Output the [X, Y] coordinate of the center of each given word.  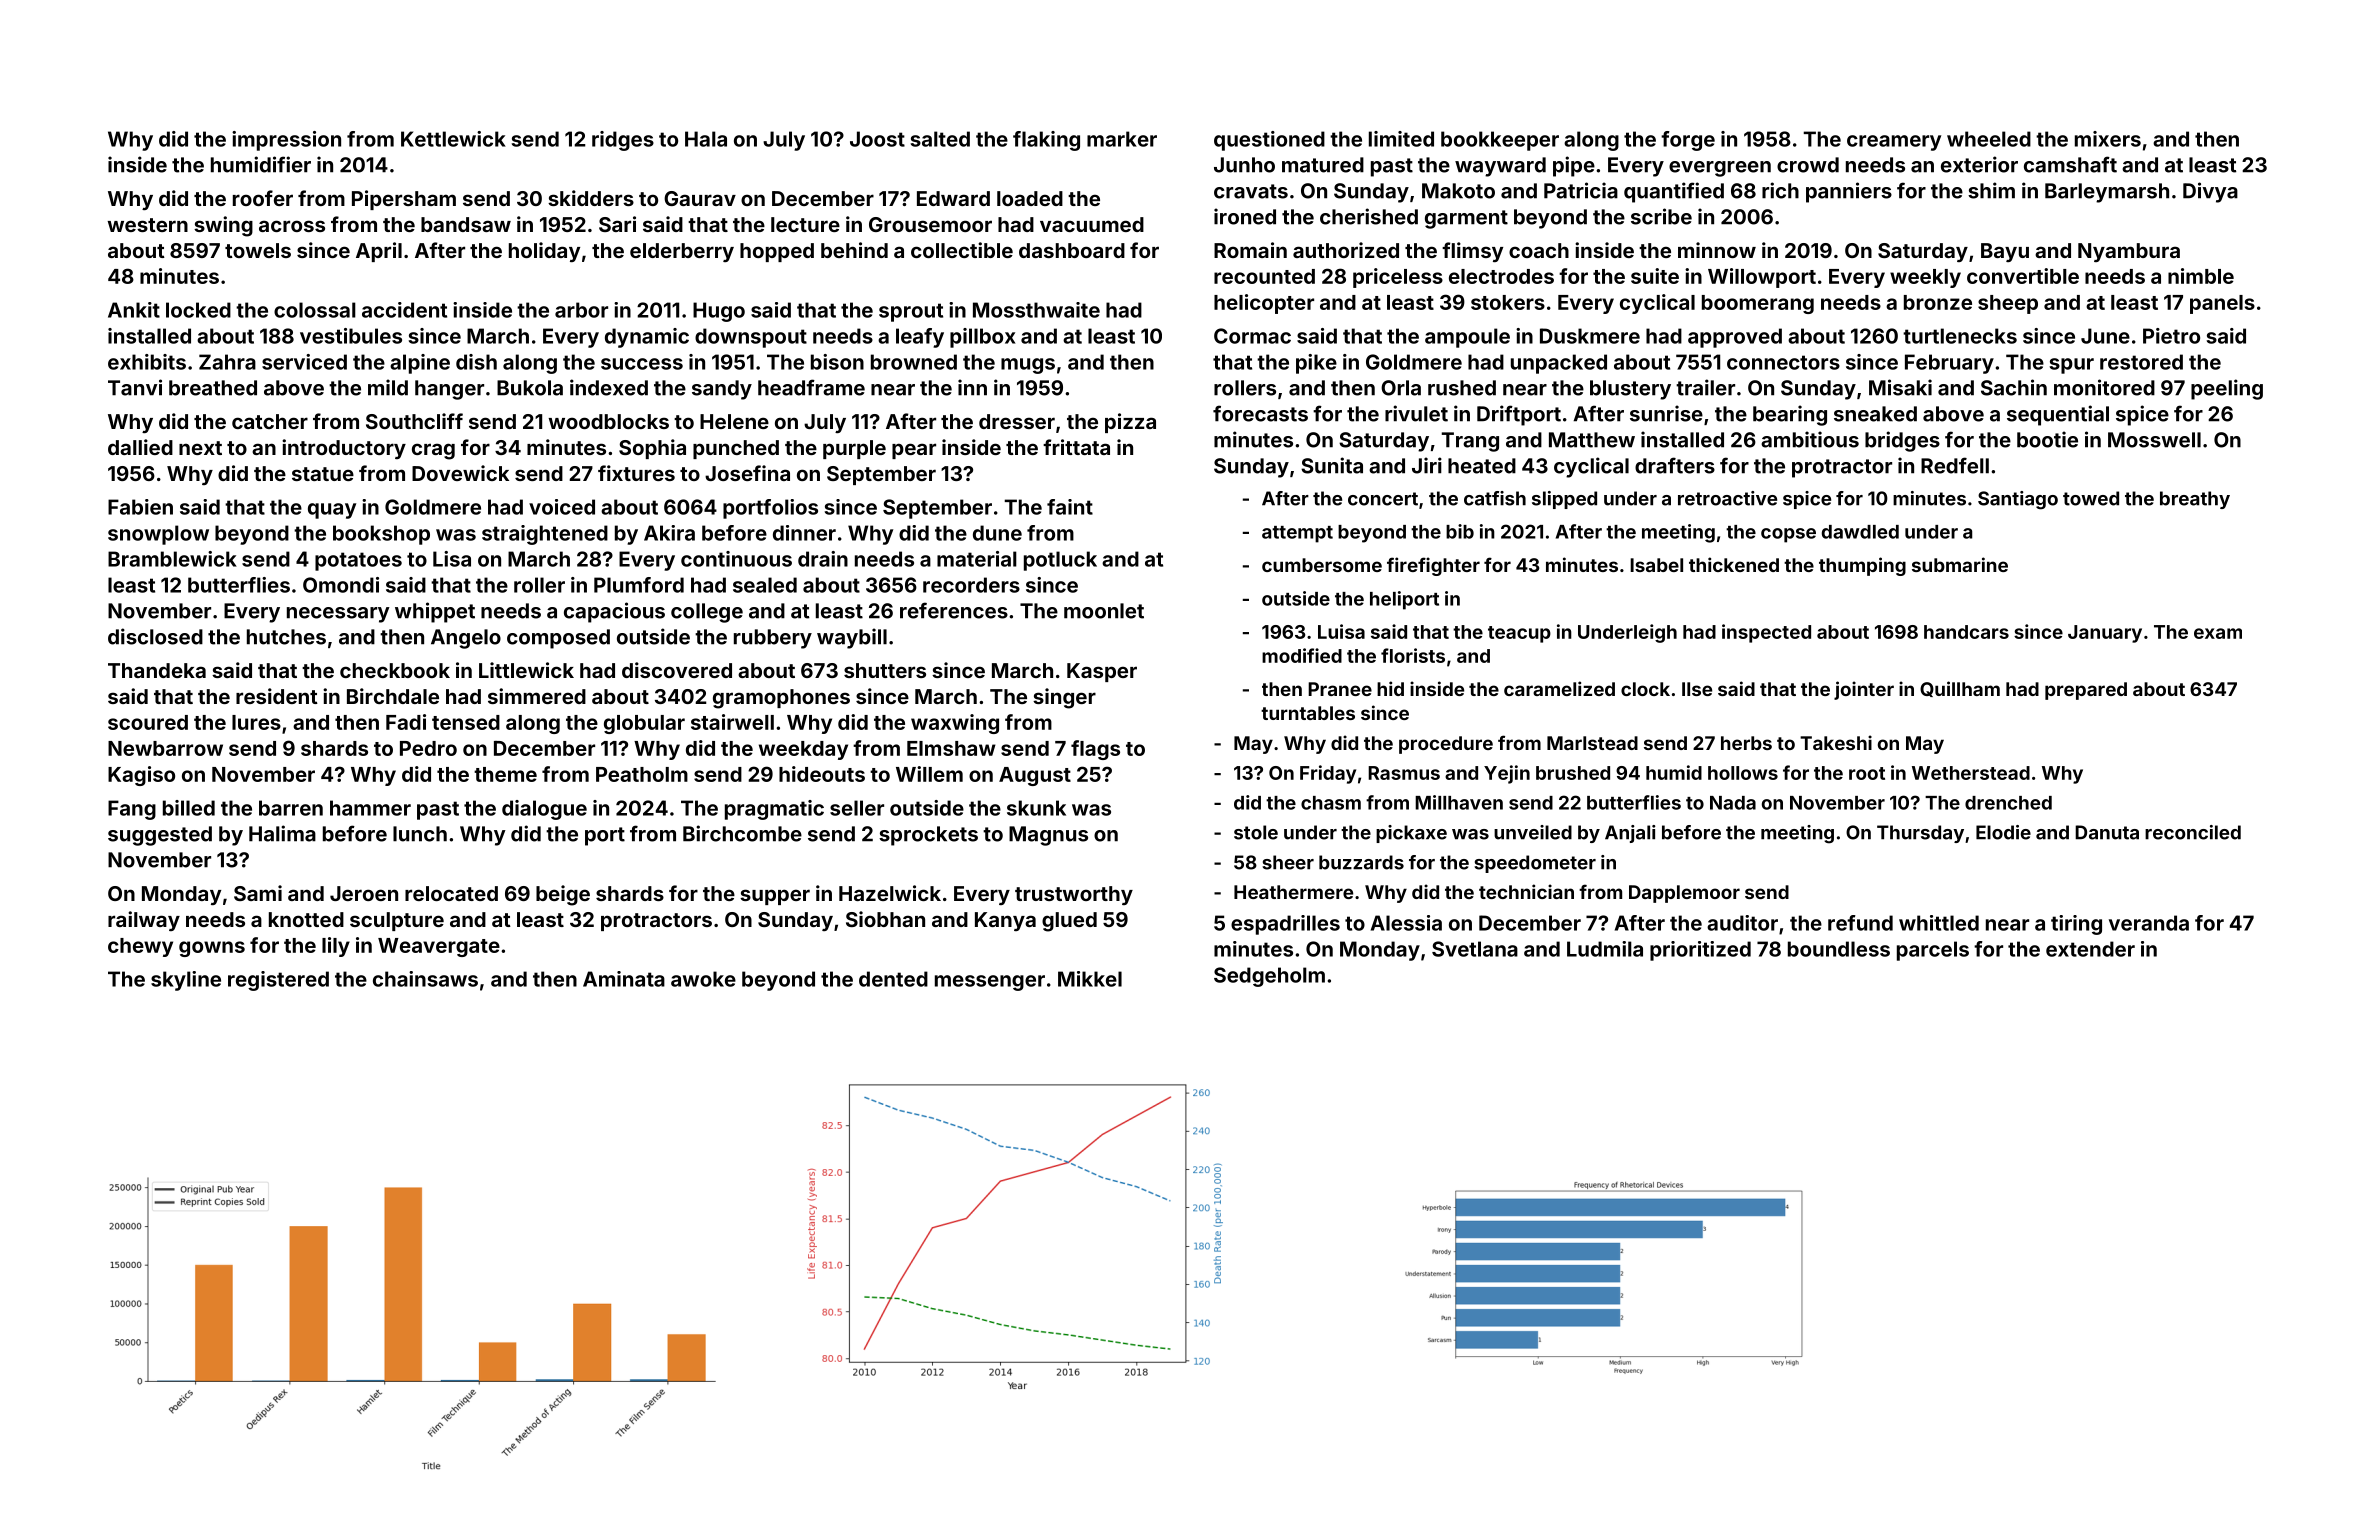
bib [1460, 531]
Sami [258, 893]
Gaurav [700, 198]
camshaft [2070, 164]
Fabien [140, 507]
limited [1401, 139]
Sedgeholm [1269, 977]
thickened [1734, 564]
